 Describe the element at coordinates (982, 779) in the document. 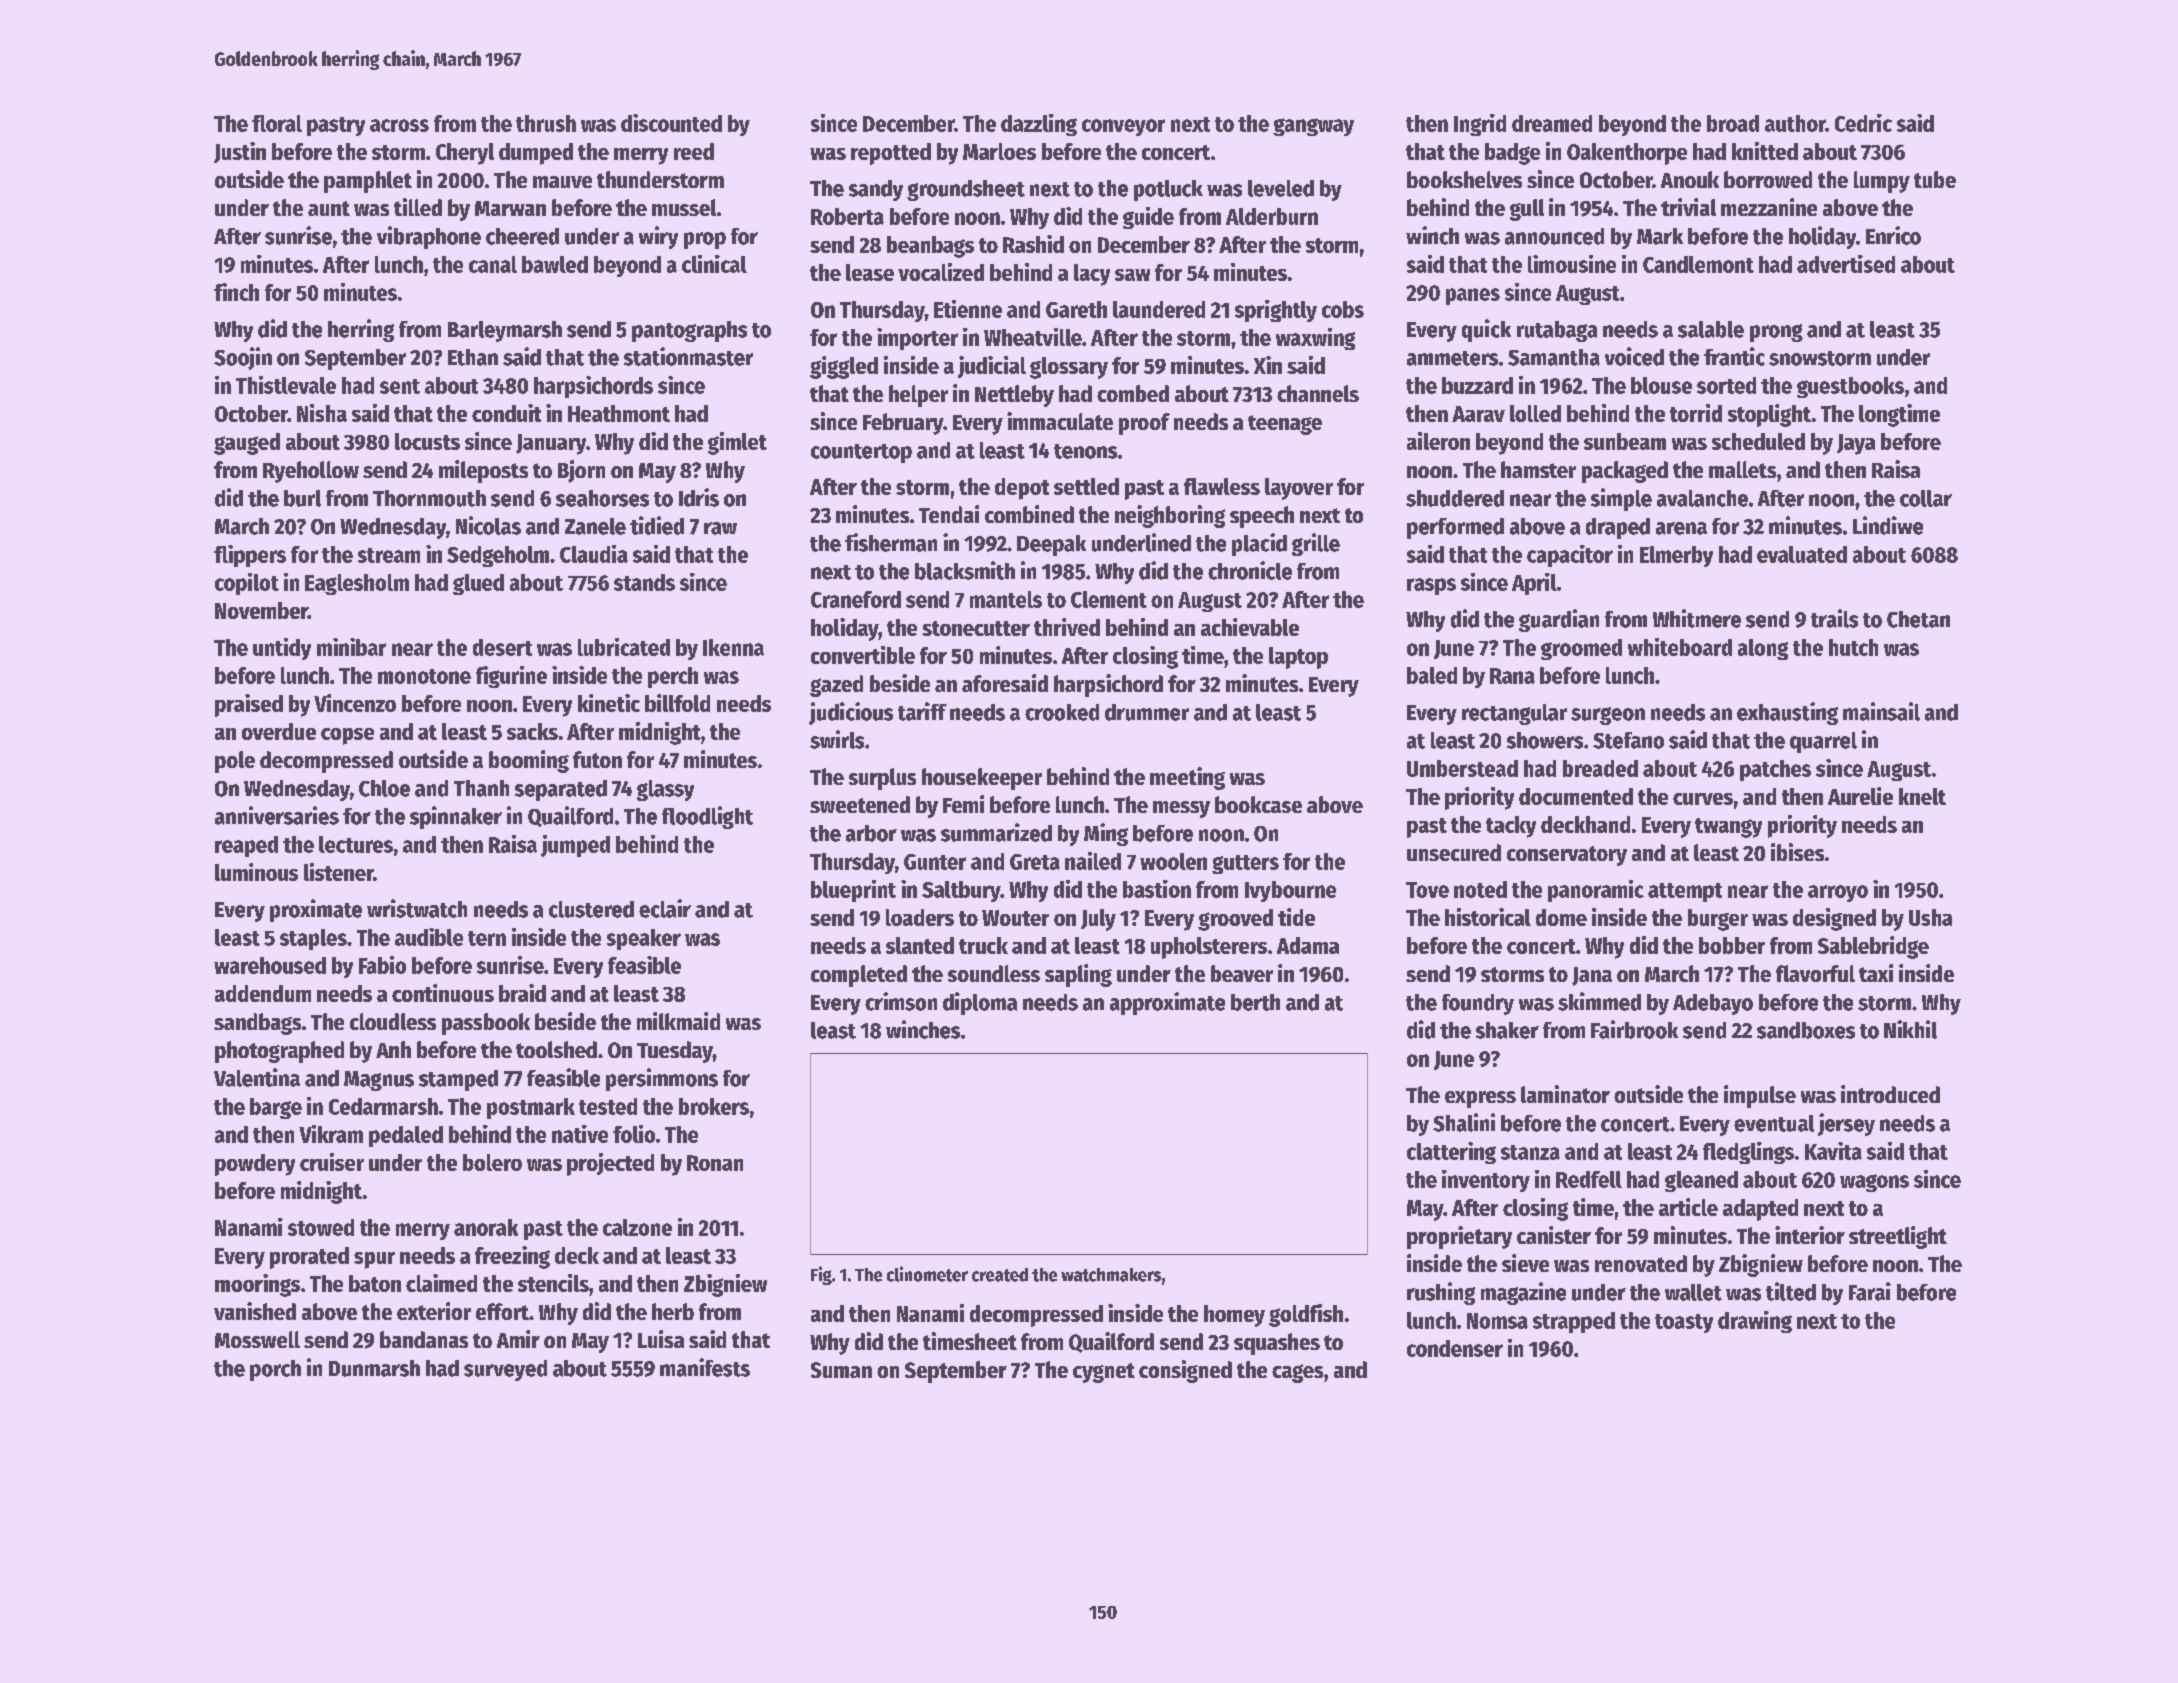

I see `housekeeper` at that location.
